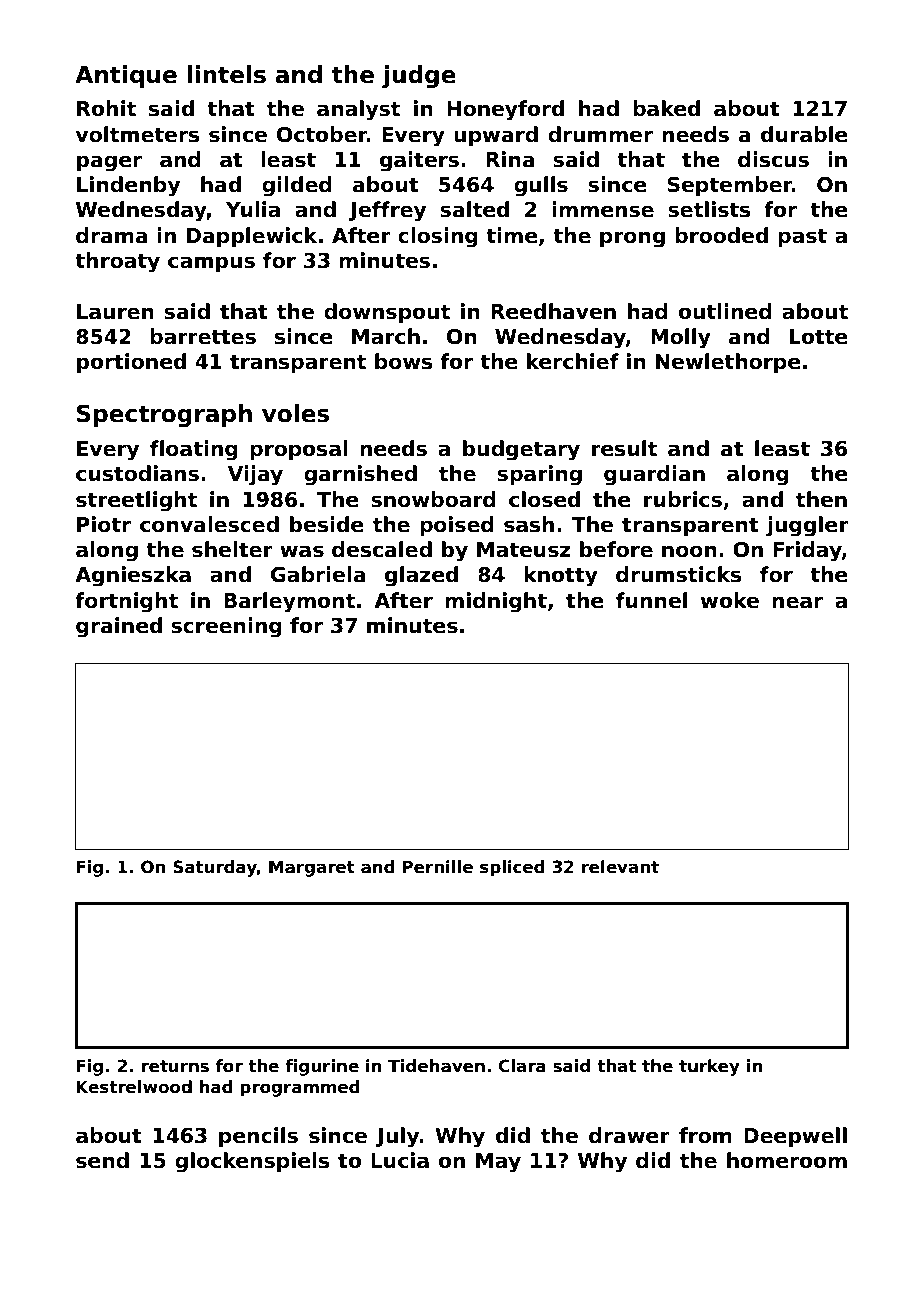 The width and height of the screenshot is (924, 1311). Describe the element at coordinates (474, 209) in the screenshot. I see `salted` at that location.
